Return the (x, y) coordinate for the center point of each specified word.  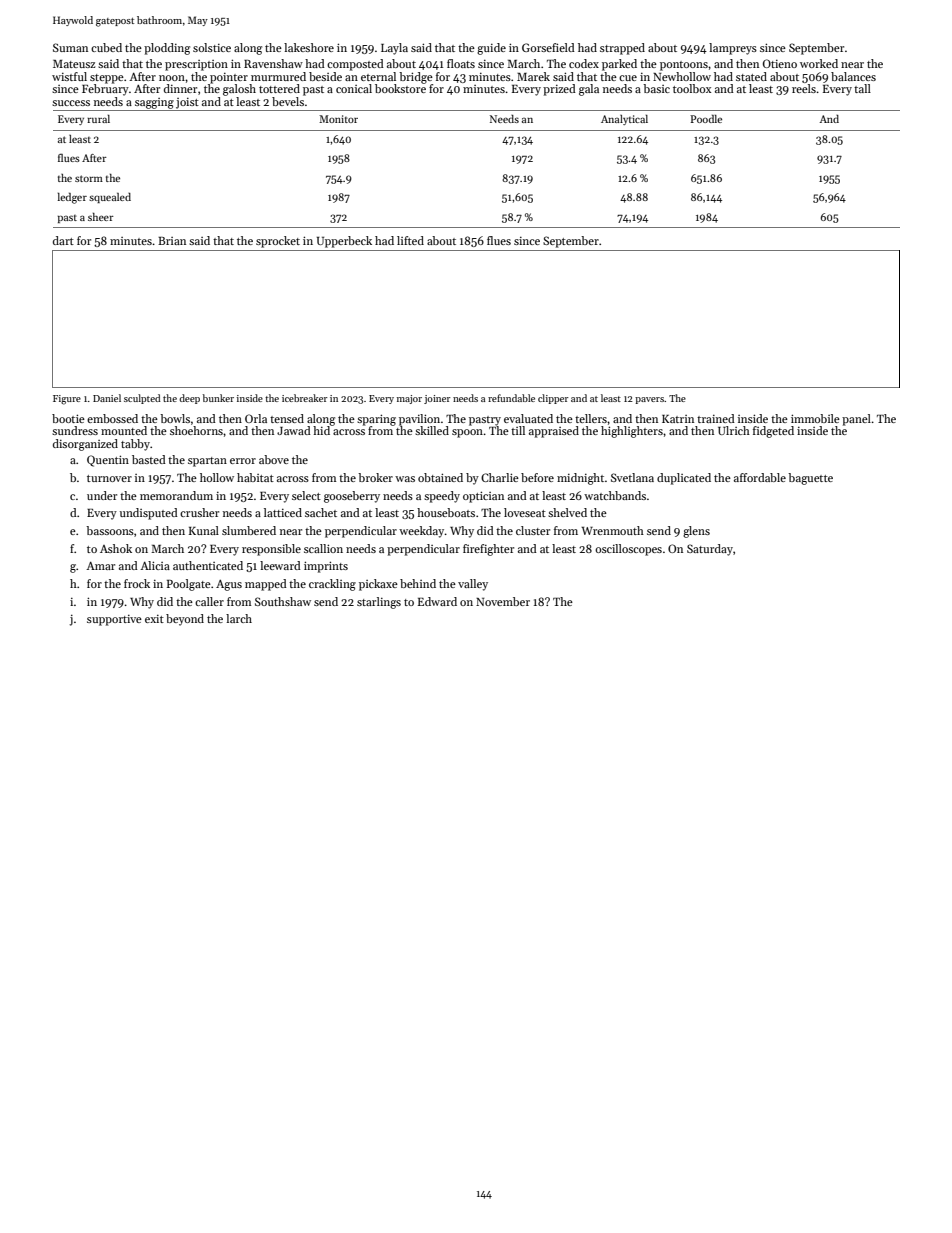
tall (862, 88)
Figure (67, 400)
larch (239, 618)
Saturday (710, 550)
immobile (815, 418)
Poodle (706, 119)
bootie (68, 418)
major (409, 399)
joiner (437, 399)
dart (63, 240)
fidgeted (773, 432)
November (503, 601)
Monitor (338, 119)
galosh (239, 90)
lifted (410, 240)
